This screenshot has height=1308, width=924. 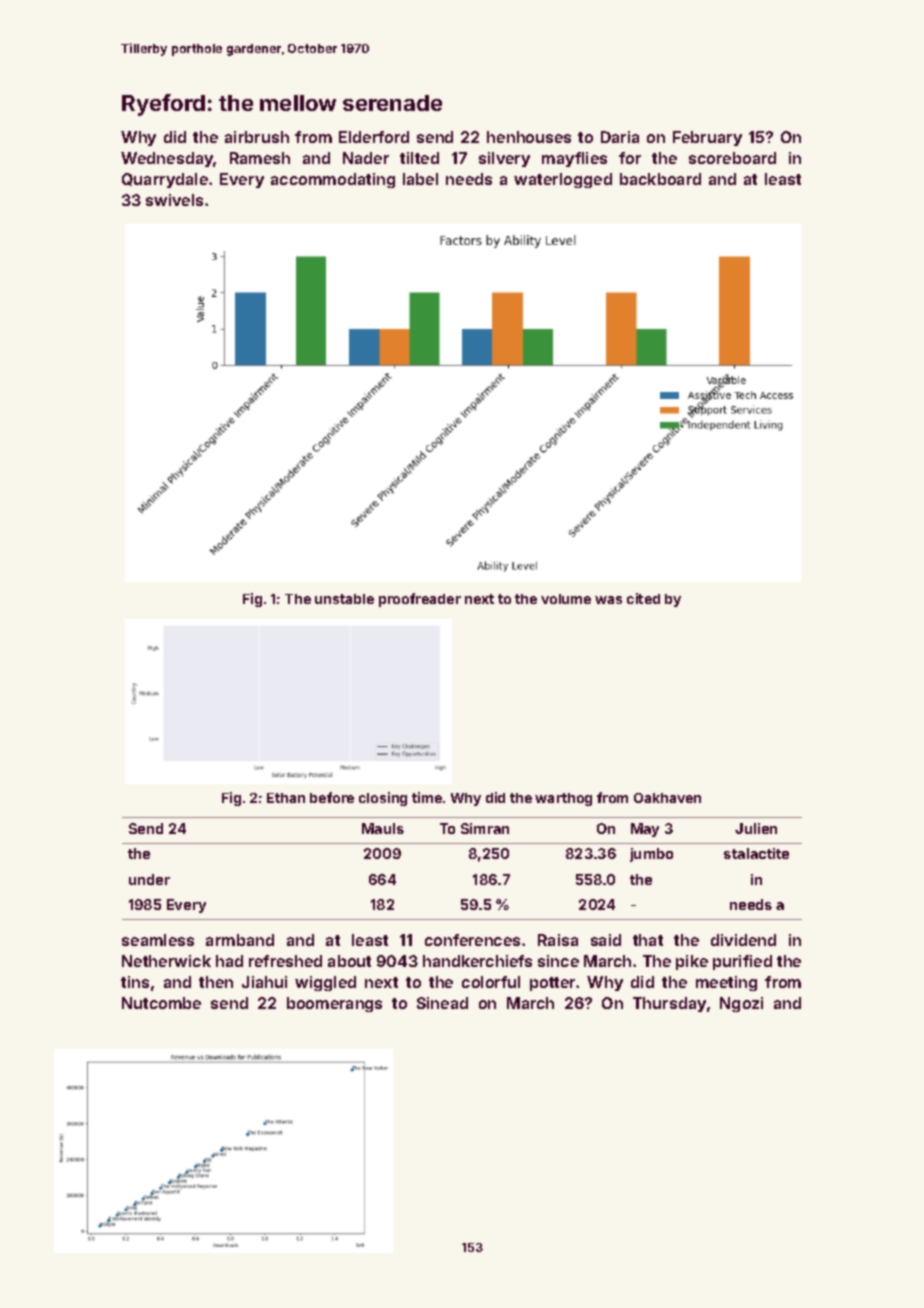 What do you see at coordinates (660, 179) in the screenshot?
I see `backboard` at bounding box center [660, 179].
